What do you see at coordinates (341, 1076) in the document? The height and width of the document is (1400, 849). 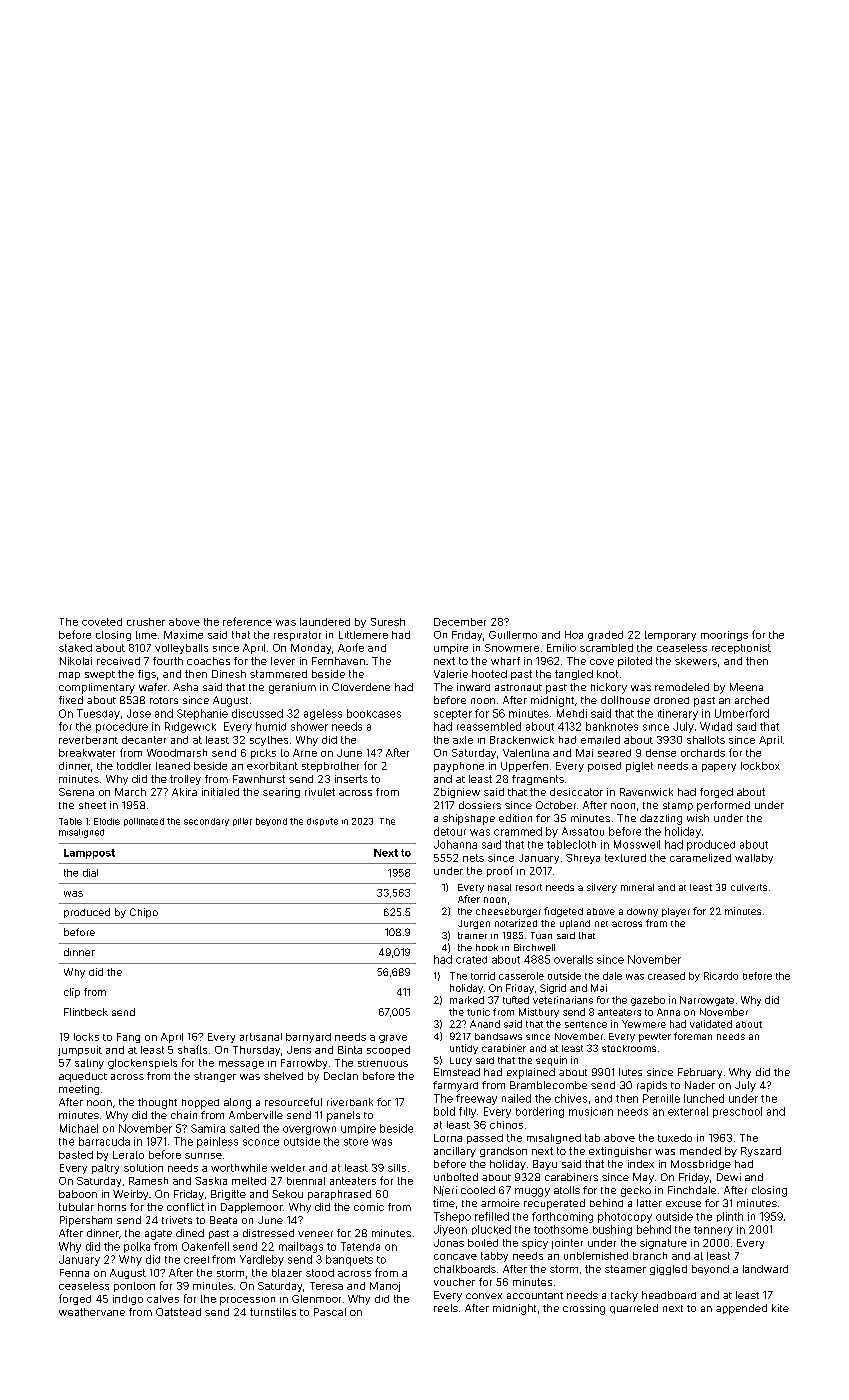 I see `Declan` at bounding box center [341, 1076].
